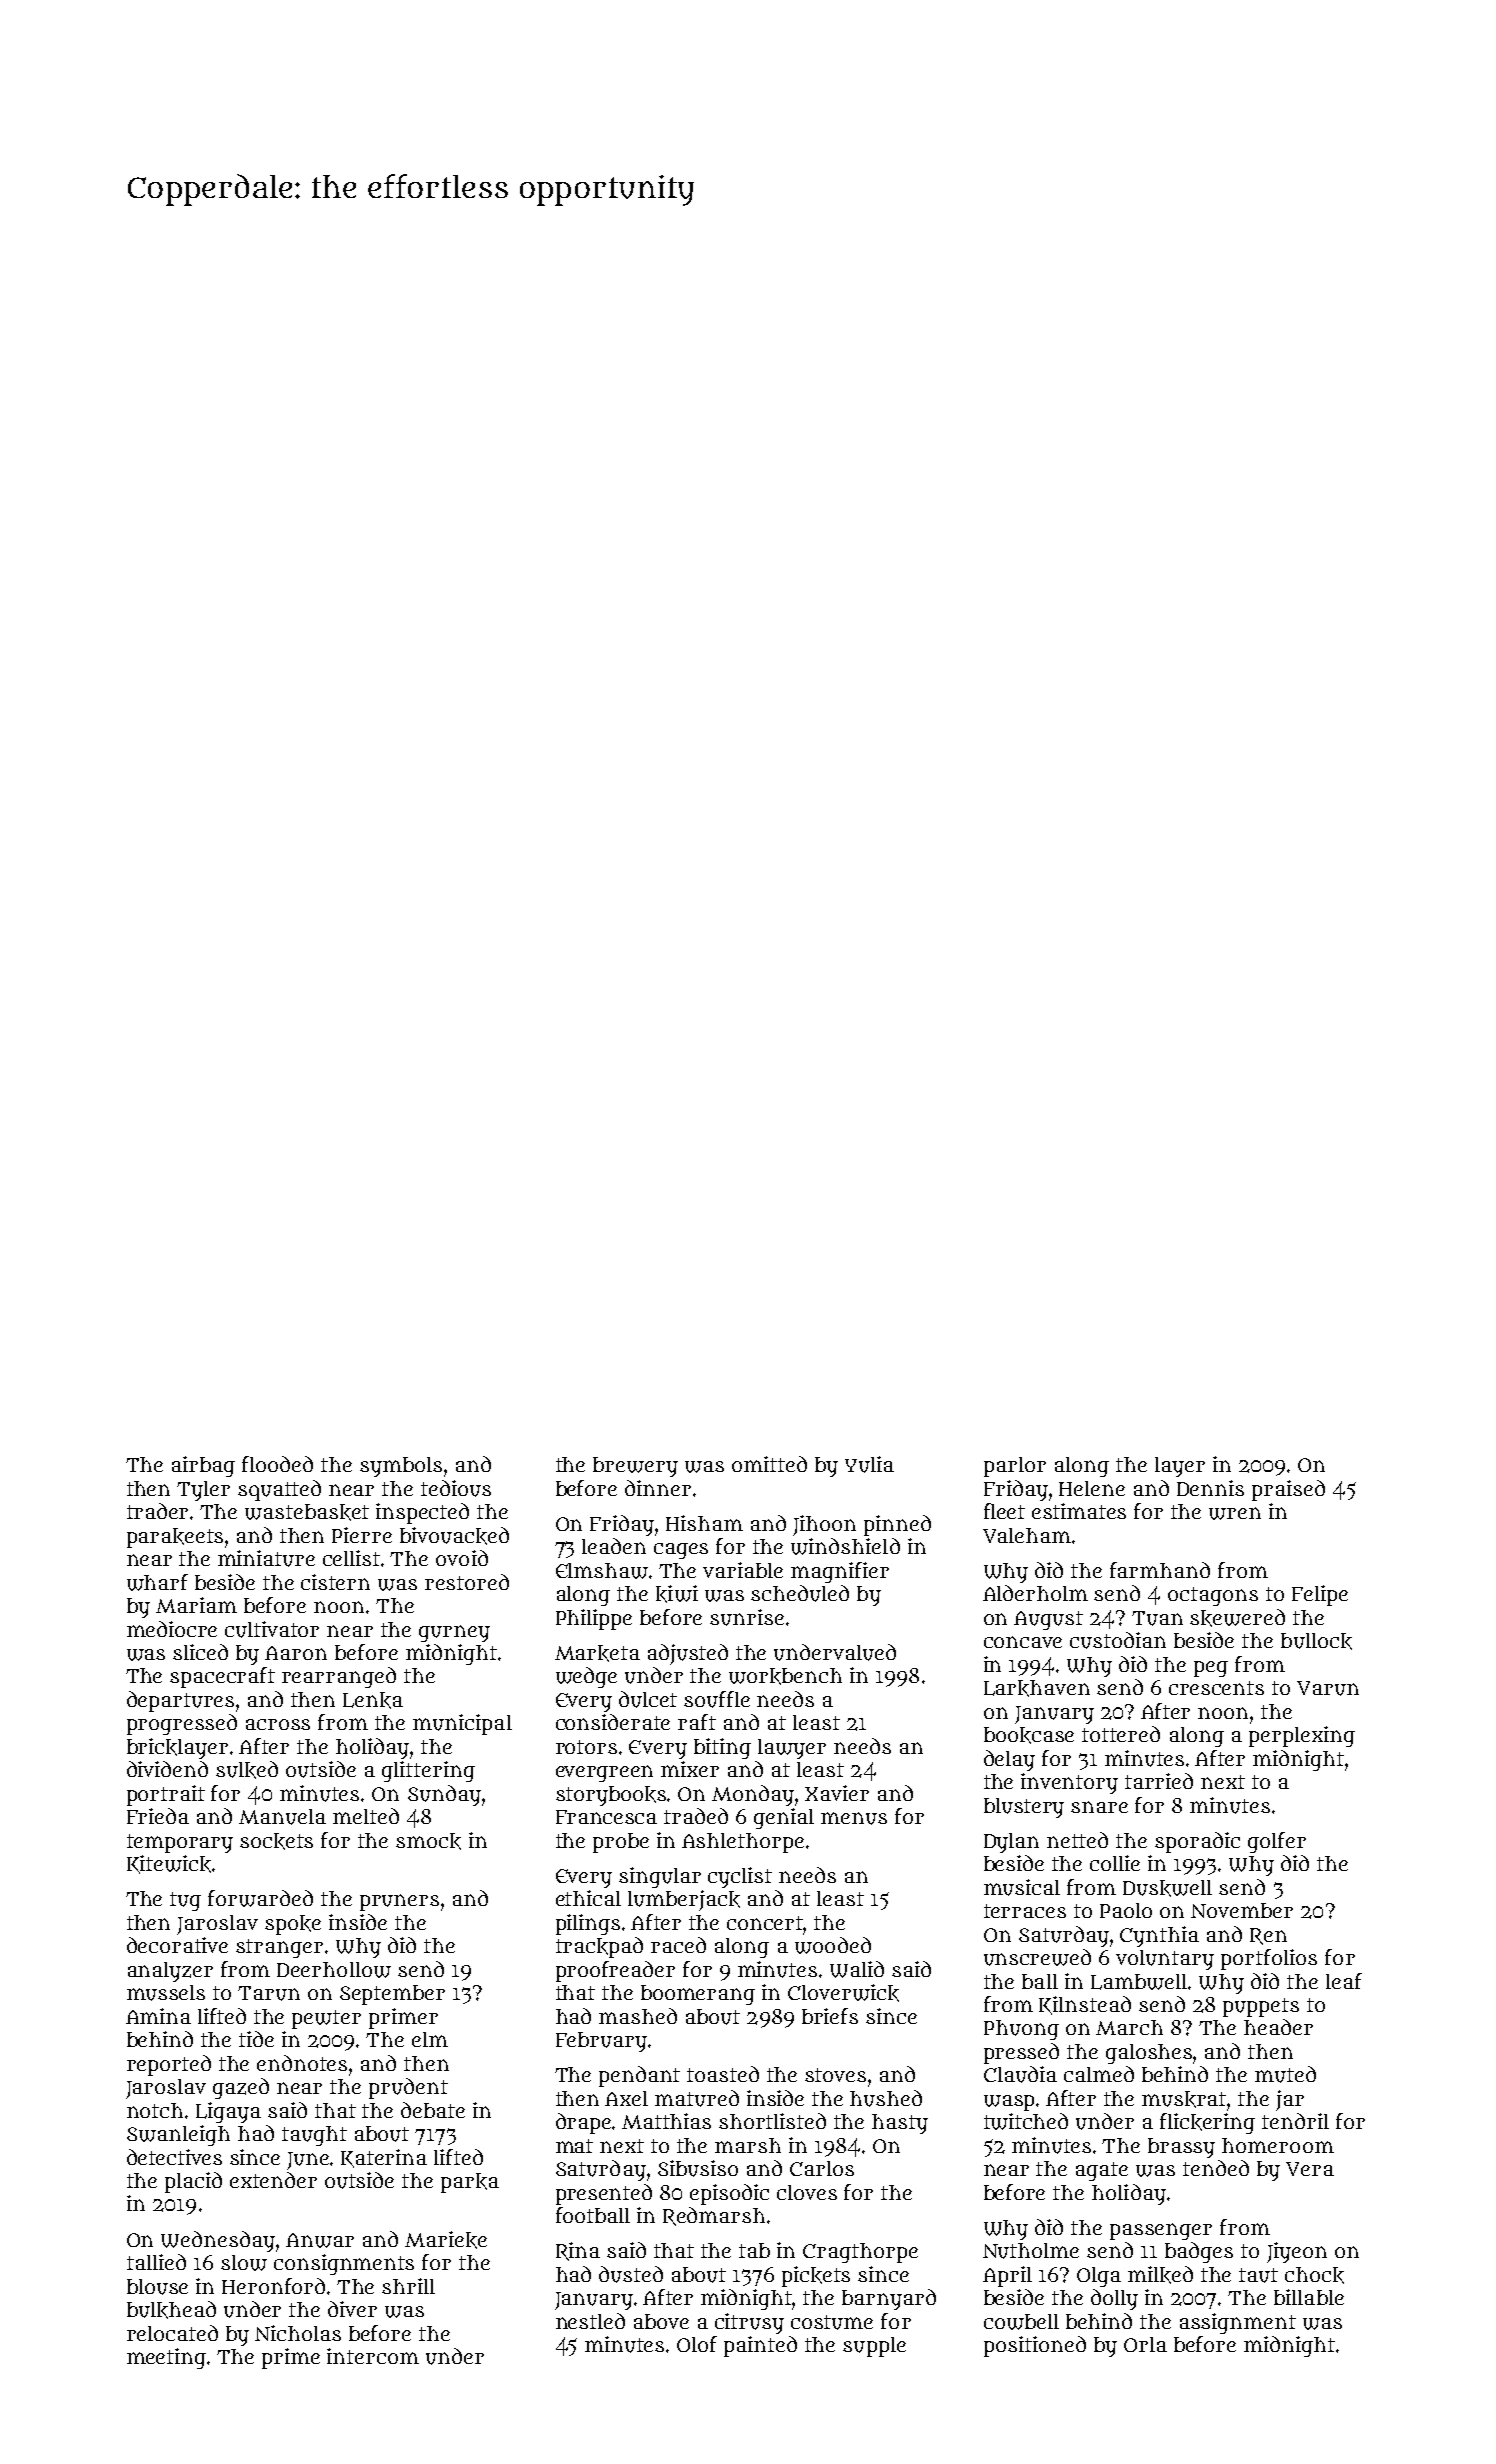  I want to click on Cragthorpe, so click(860, 2253).
